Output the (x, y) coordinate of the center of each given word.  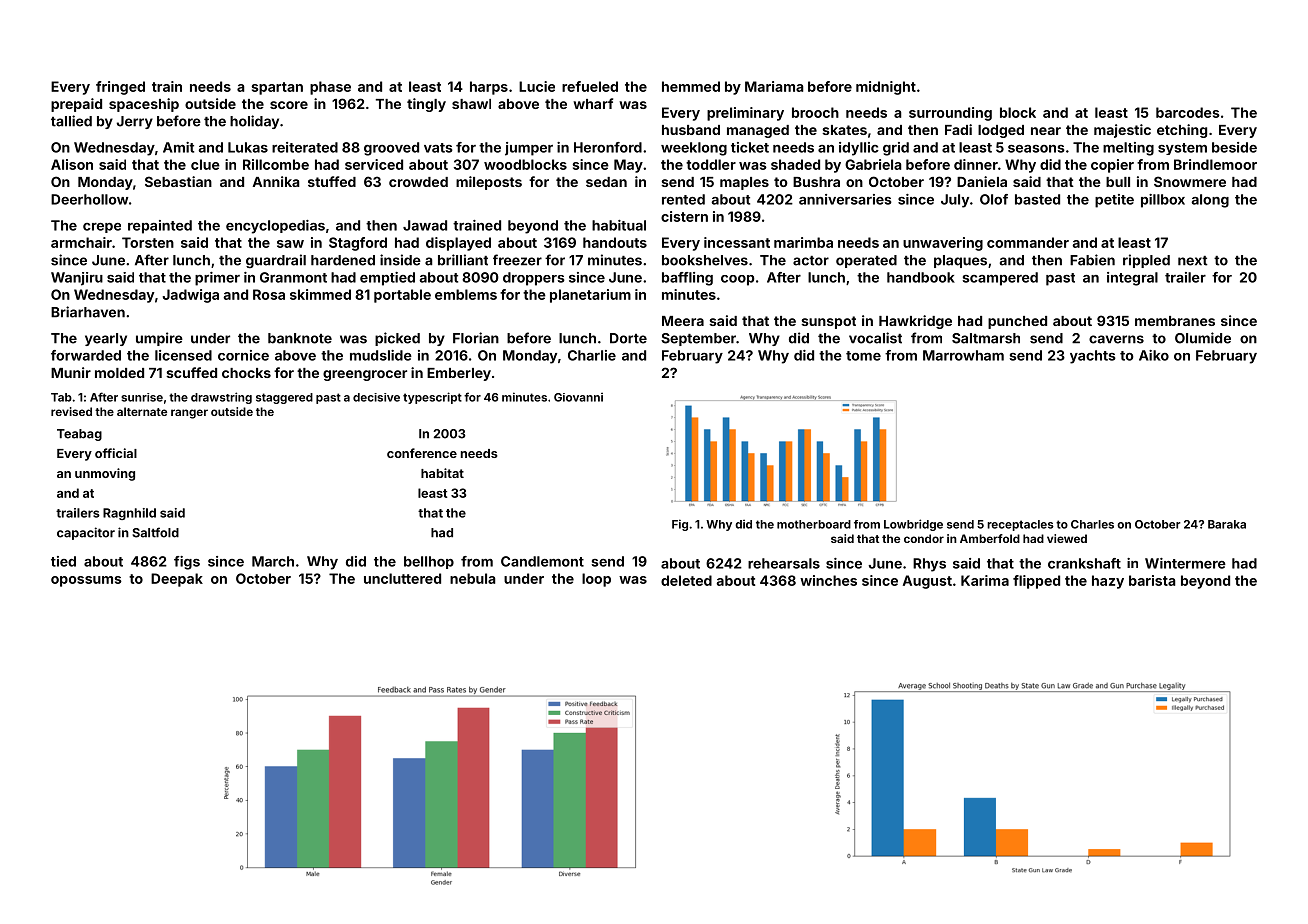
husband (691, 130)
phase (330, 88)
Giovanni (578, 397)
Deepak (177, 580)
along (1210, 201)
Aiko (1154, 355)
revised (71, 411)
